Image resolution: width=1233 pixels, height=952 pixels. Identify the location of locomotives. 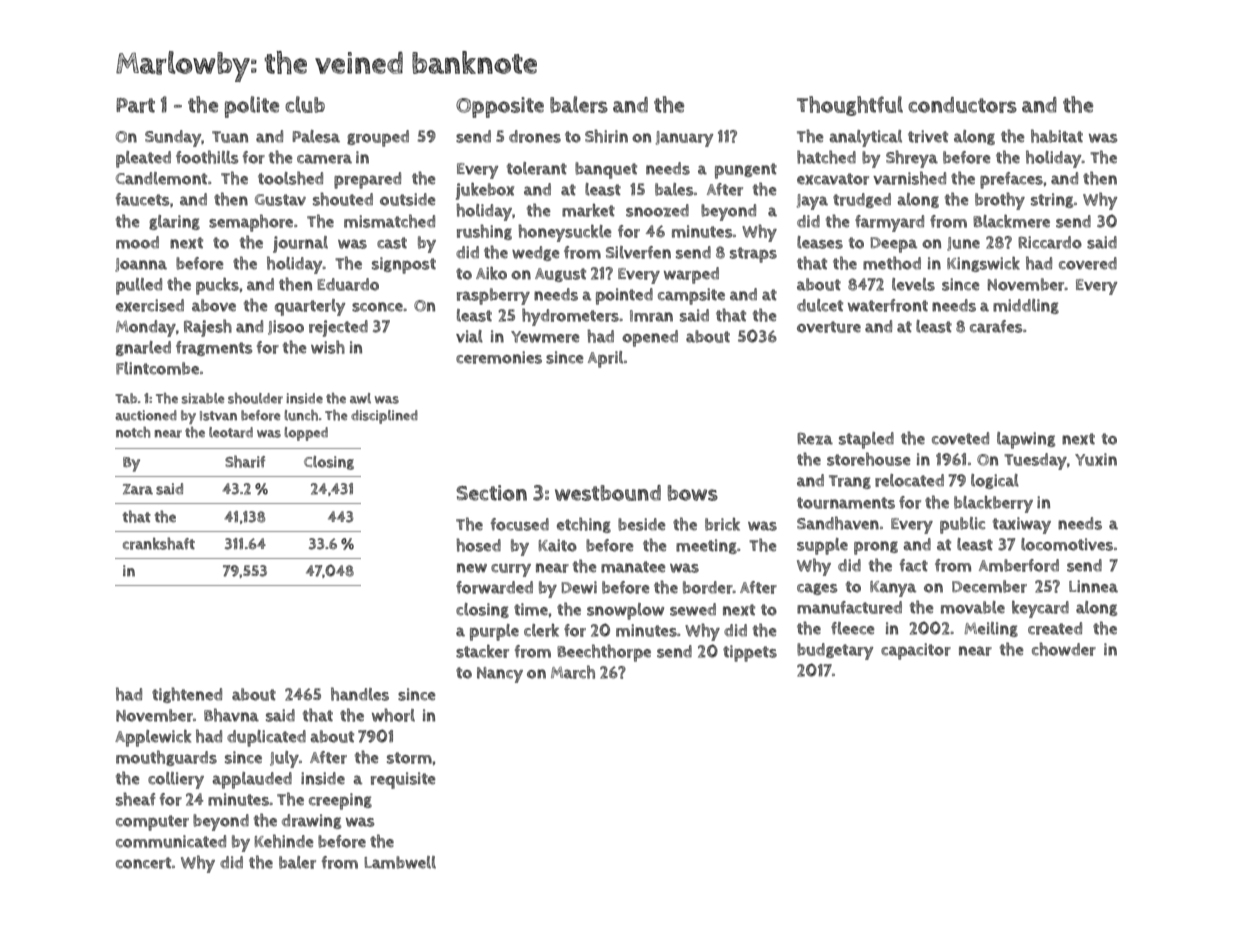
(1067, 544).
